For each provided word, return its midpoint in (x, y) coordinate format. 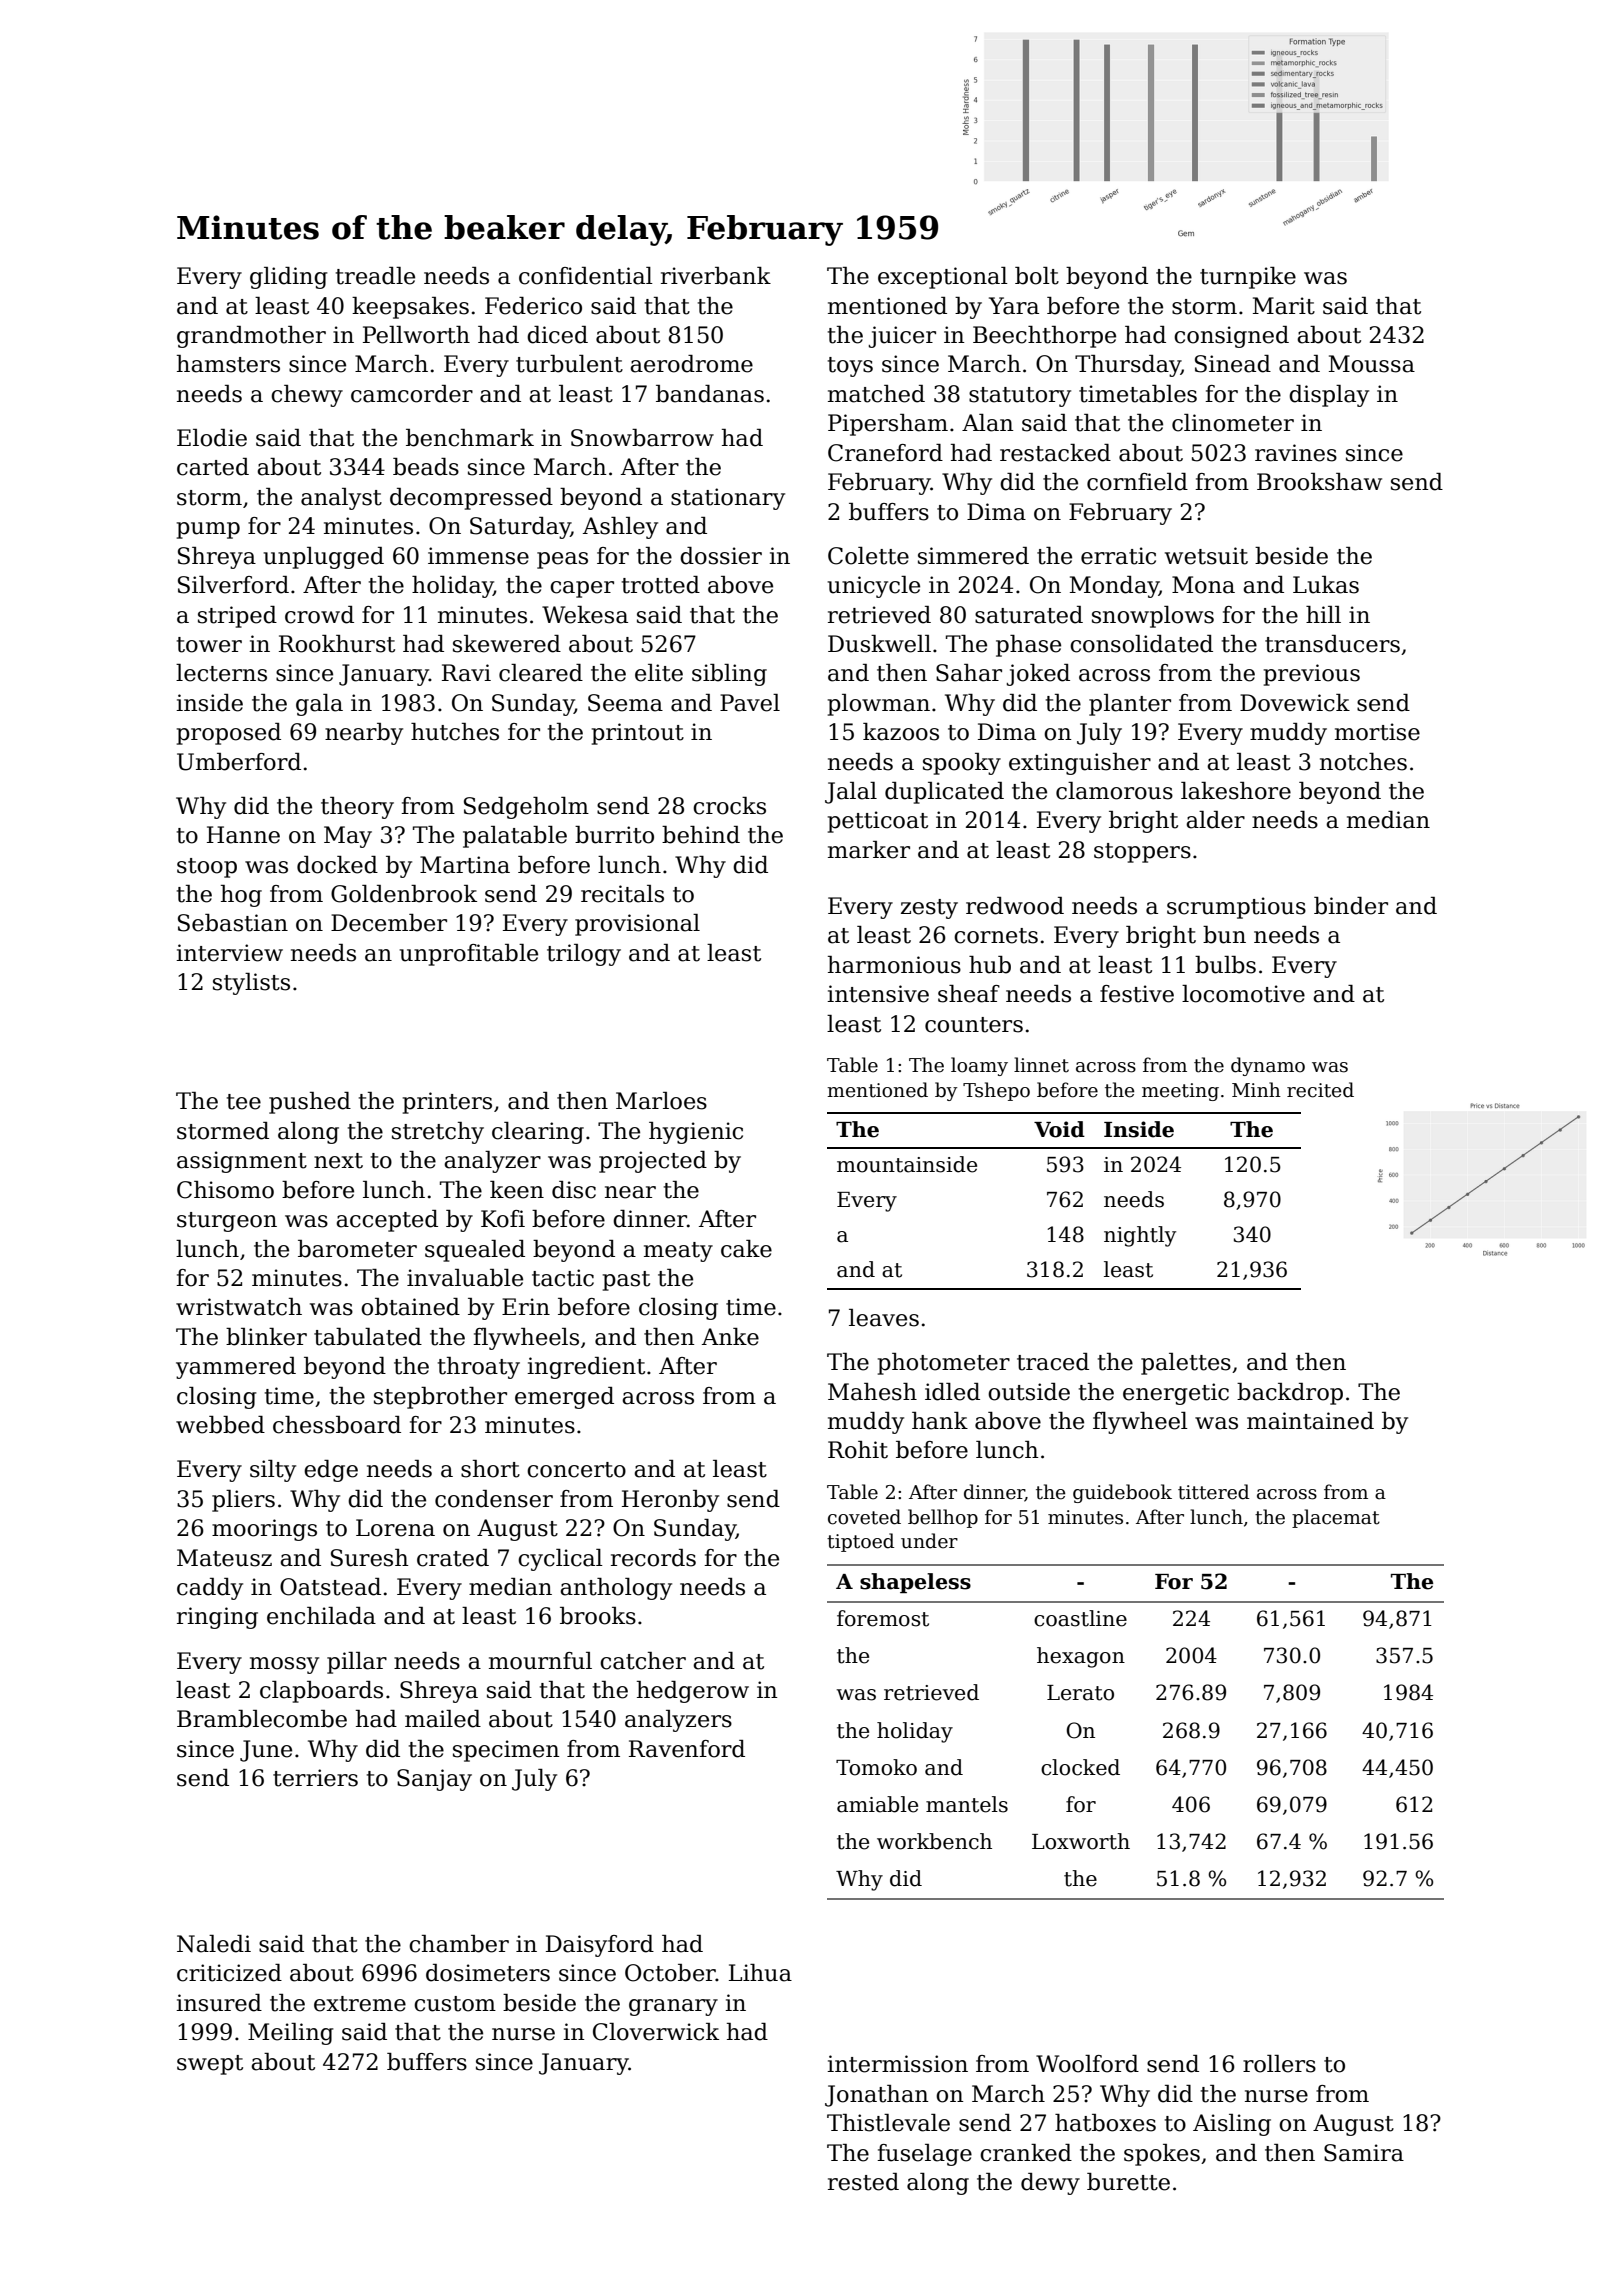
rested (863, 2182)
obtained (410, 1307)
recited (1320, 1090)
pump (208, 530)
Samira (1364, 2153)
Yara (1014, 306)
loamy (979, 1066)
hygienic (696, 1133)
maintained (1310, 1421)
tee (244, 1102)
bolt (1037, 276)
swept (210, 2065)
